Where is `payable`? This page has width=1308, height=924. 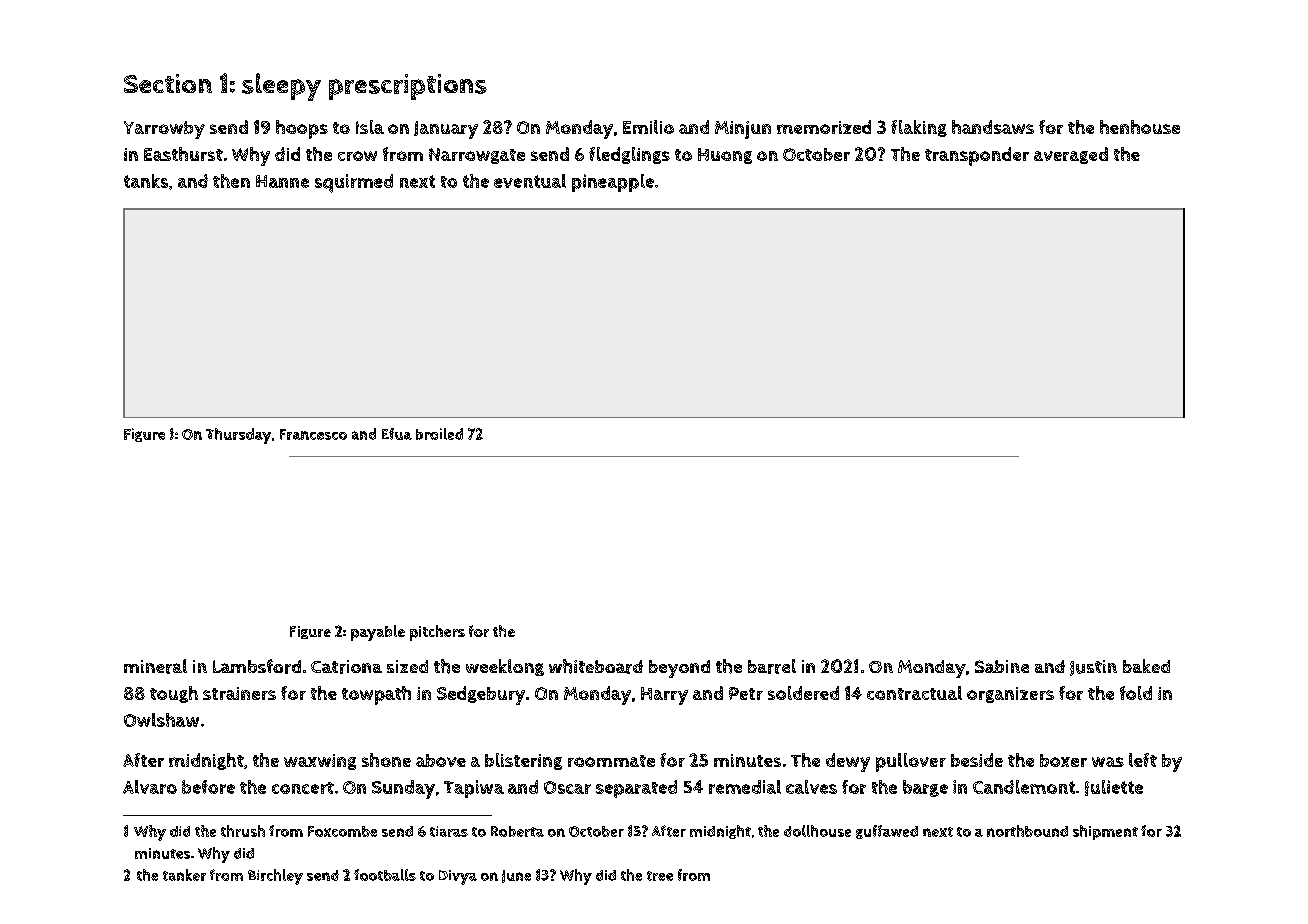
payable is located at coordinates (378, 633).
